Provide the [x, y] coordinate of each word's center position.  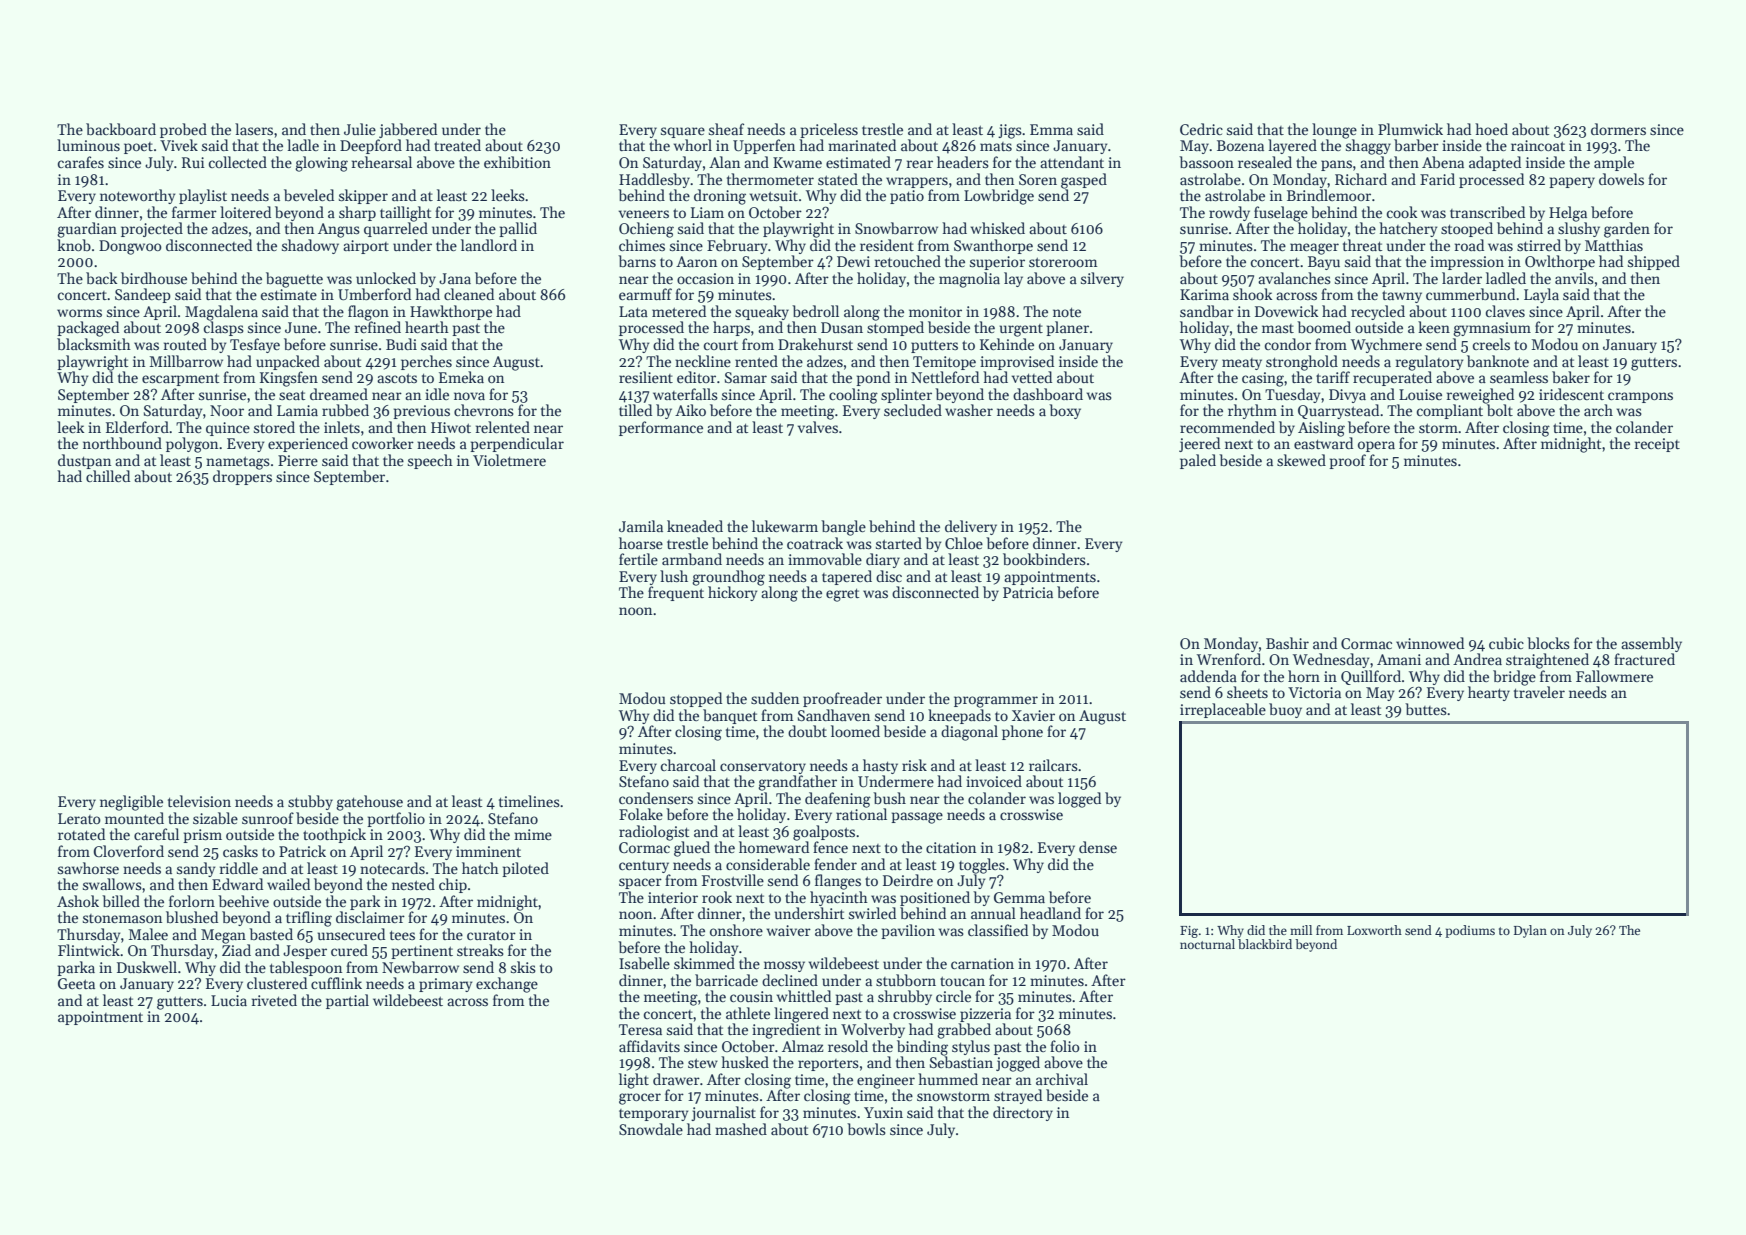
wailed [288, 884]
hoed [1491, 129]
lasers [254, 129]
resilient [646, 377]
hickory [732, 593]
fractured [1644, 659]
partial [347, 1001]
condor [1288, 344]
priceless [829, 130]
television [199, 801]
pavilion [908, 931]
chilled [108, 476]
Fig [1189, 932]
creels [1491, 344]
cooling [853, 396]
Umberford [374, 294]
